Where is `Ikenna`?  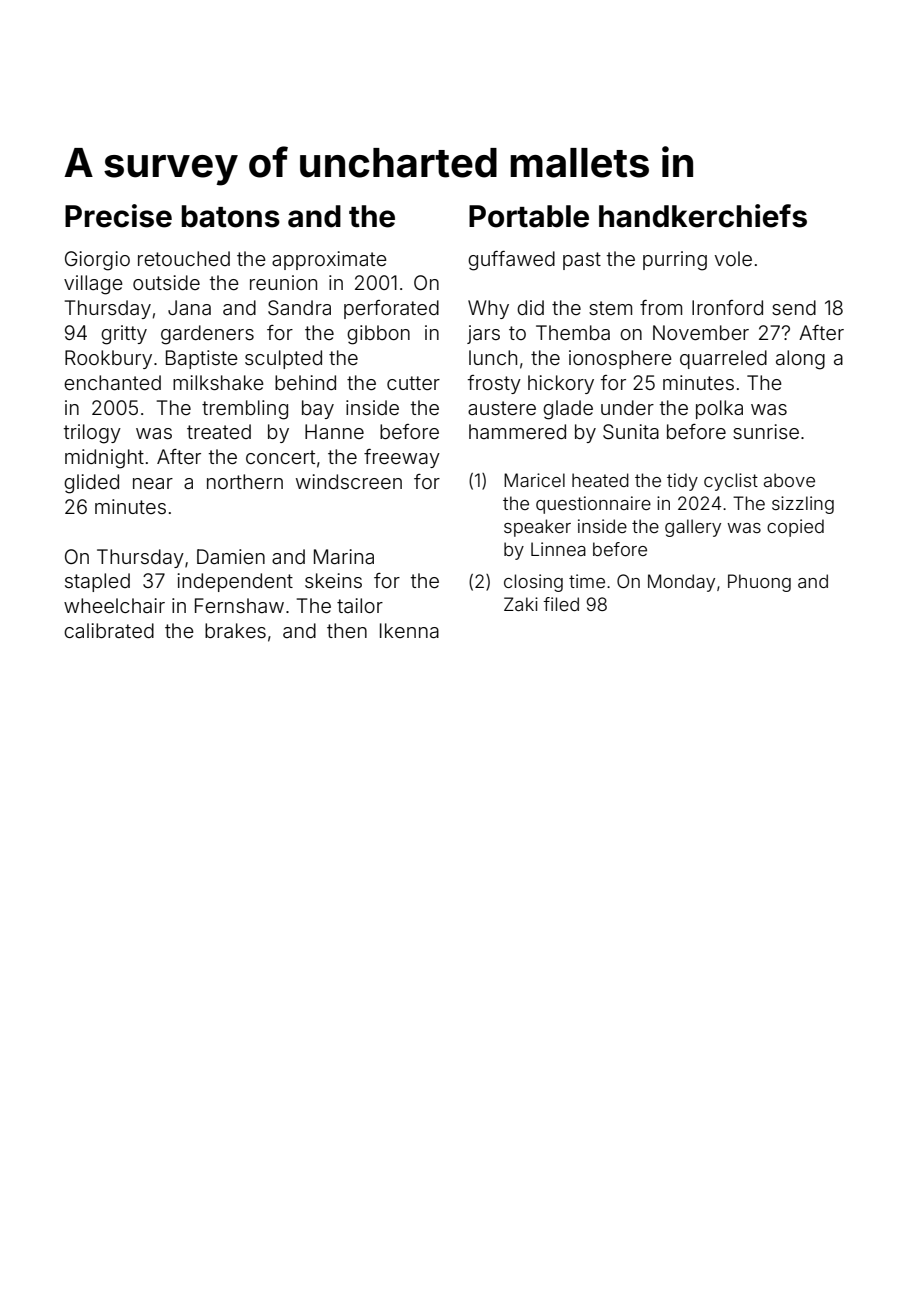
Ikenna is located at coordinates (409, 630).
